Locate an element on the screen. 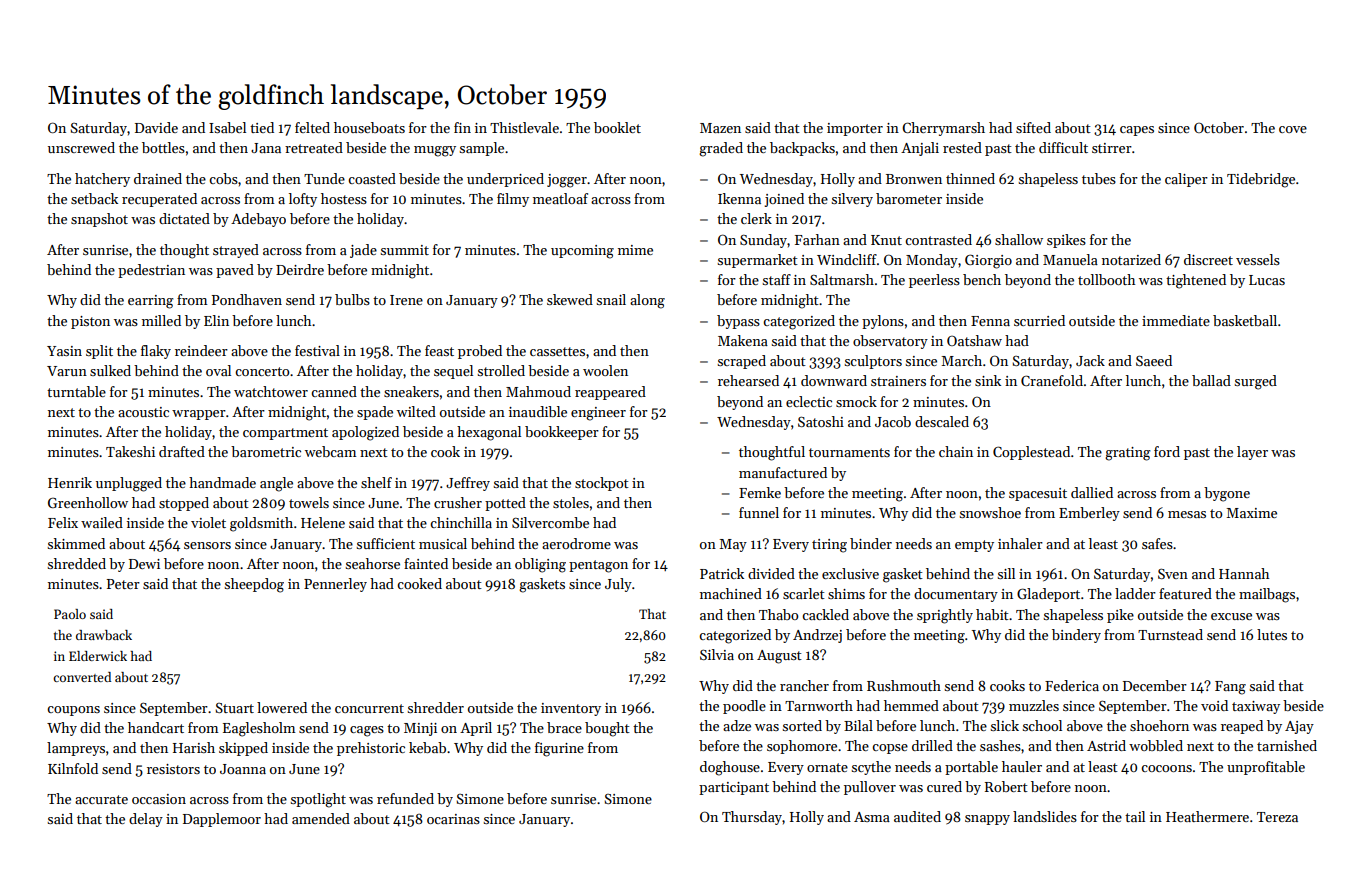 This screenshot has width=1372, height=887. Thistlevale is located at coordinates (524, 127).
